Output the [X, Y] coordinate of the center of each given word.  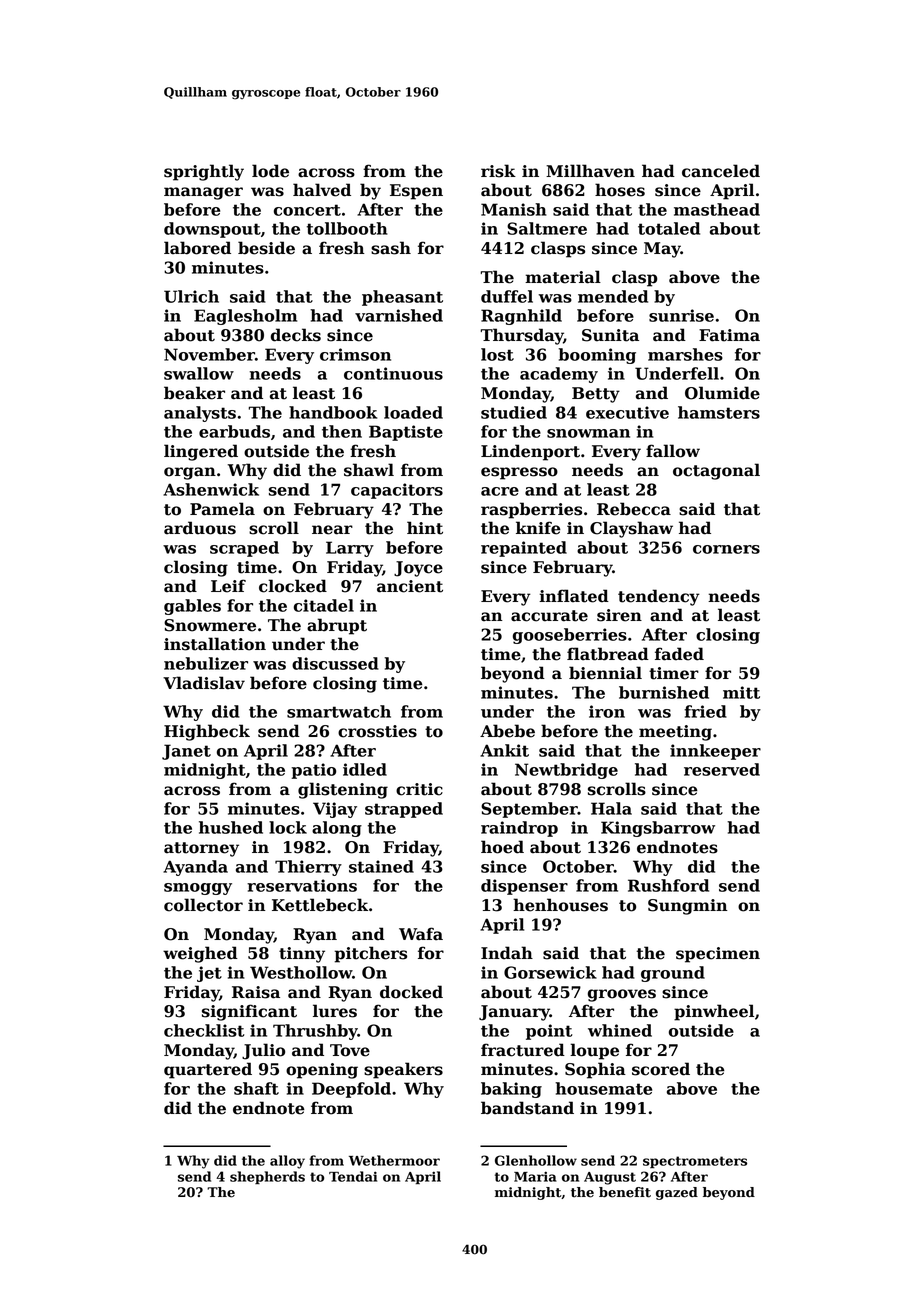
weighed [200, 954]
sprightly [204, 172]
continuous [393, 373]
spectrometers [695, 1162]
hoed [502, 847]
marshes [685, 354]
